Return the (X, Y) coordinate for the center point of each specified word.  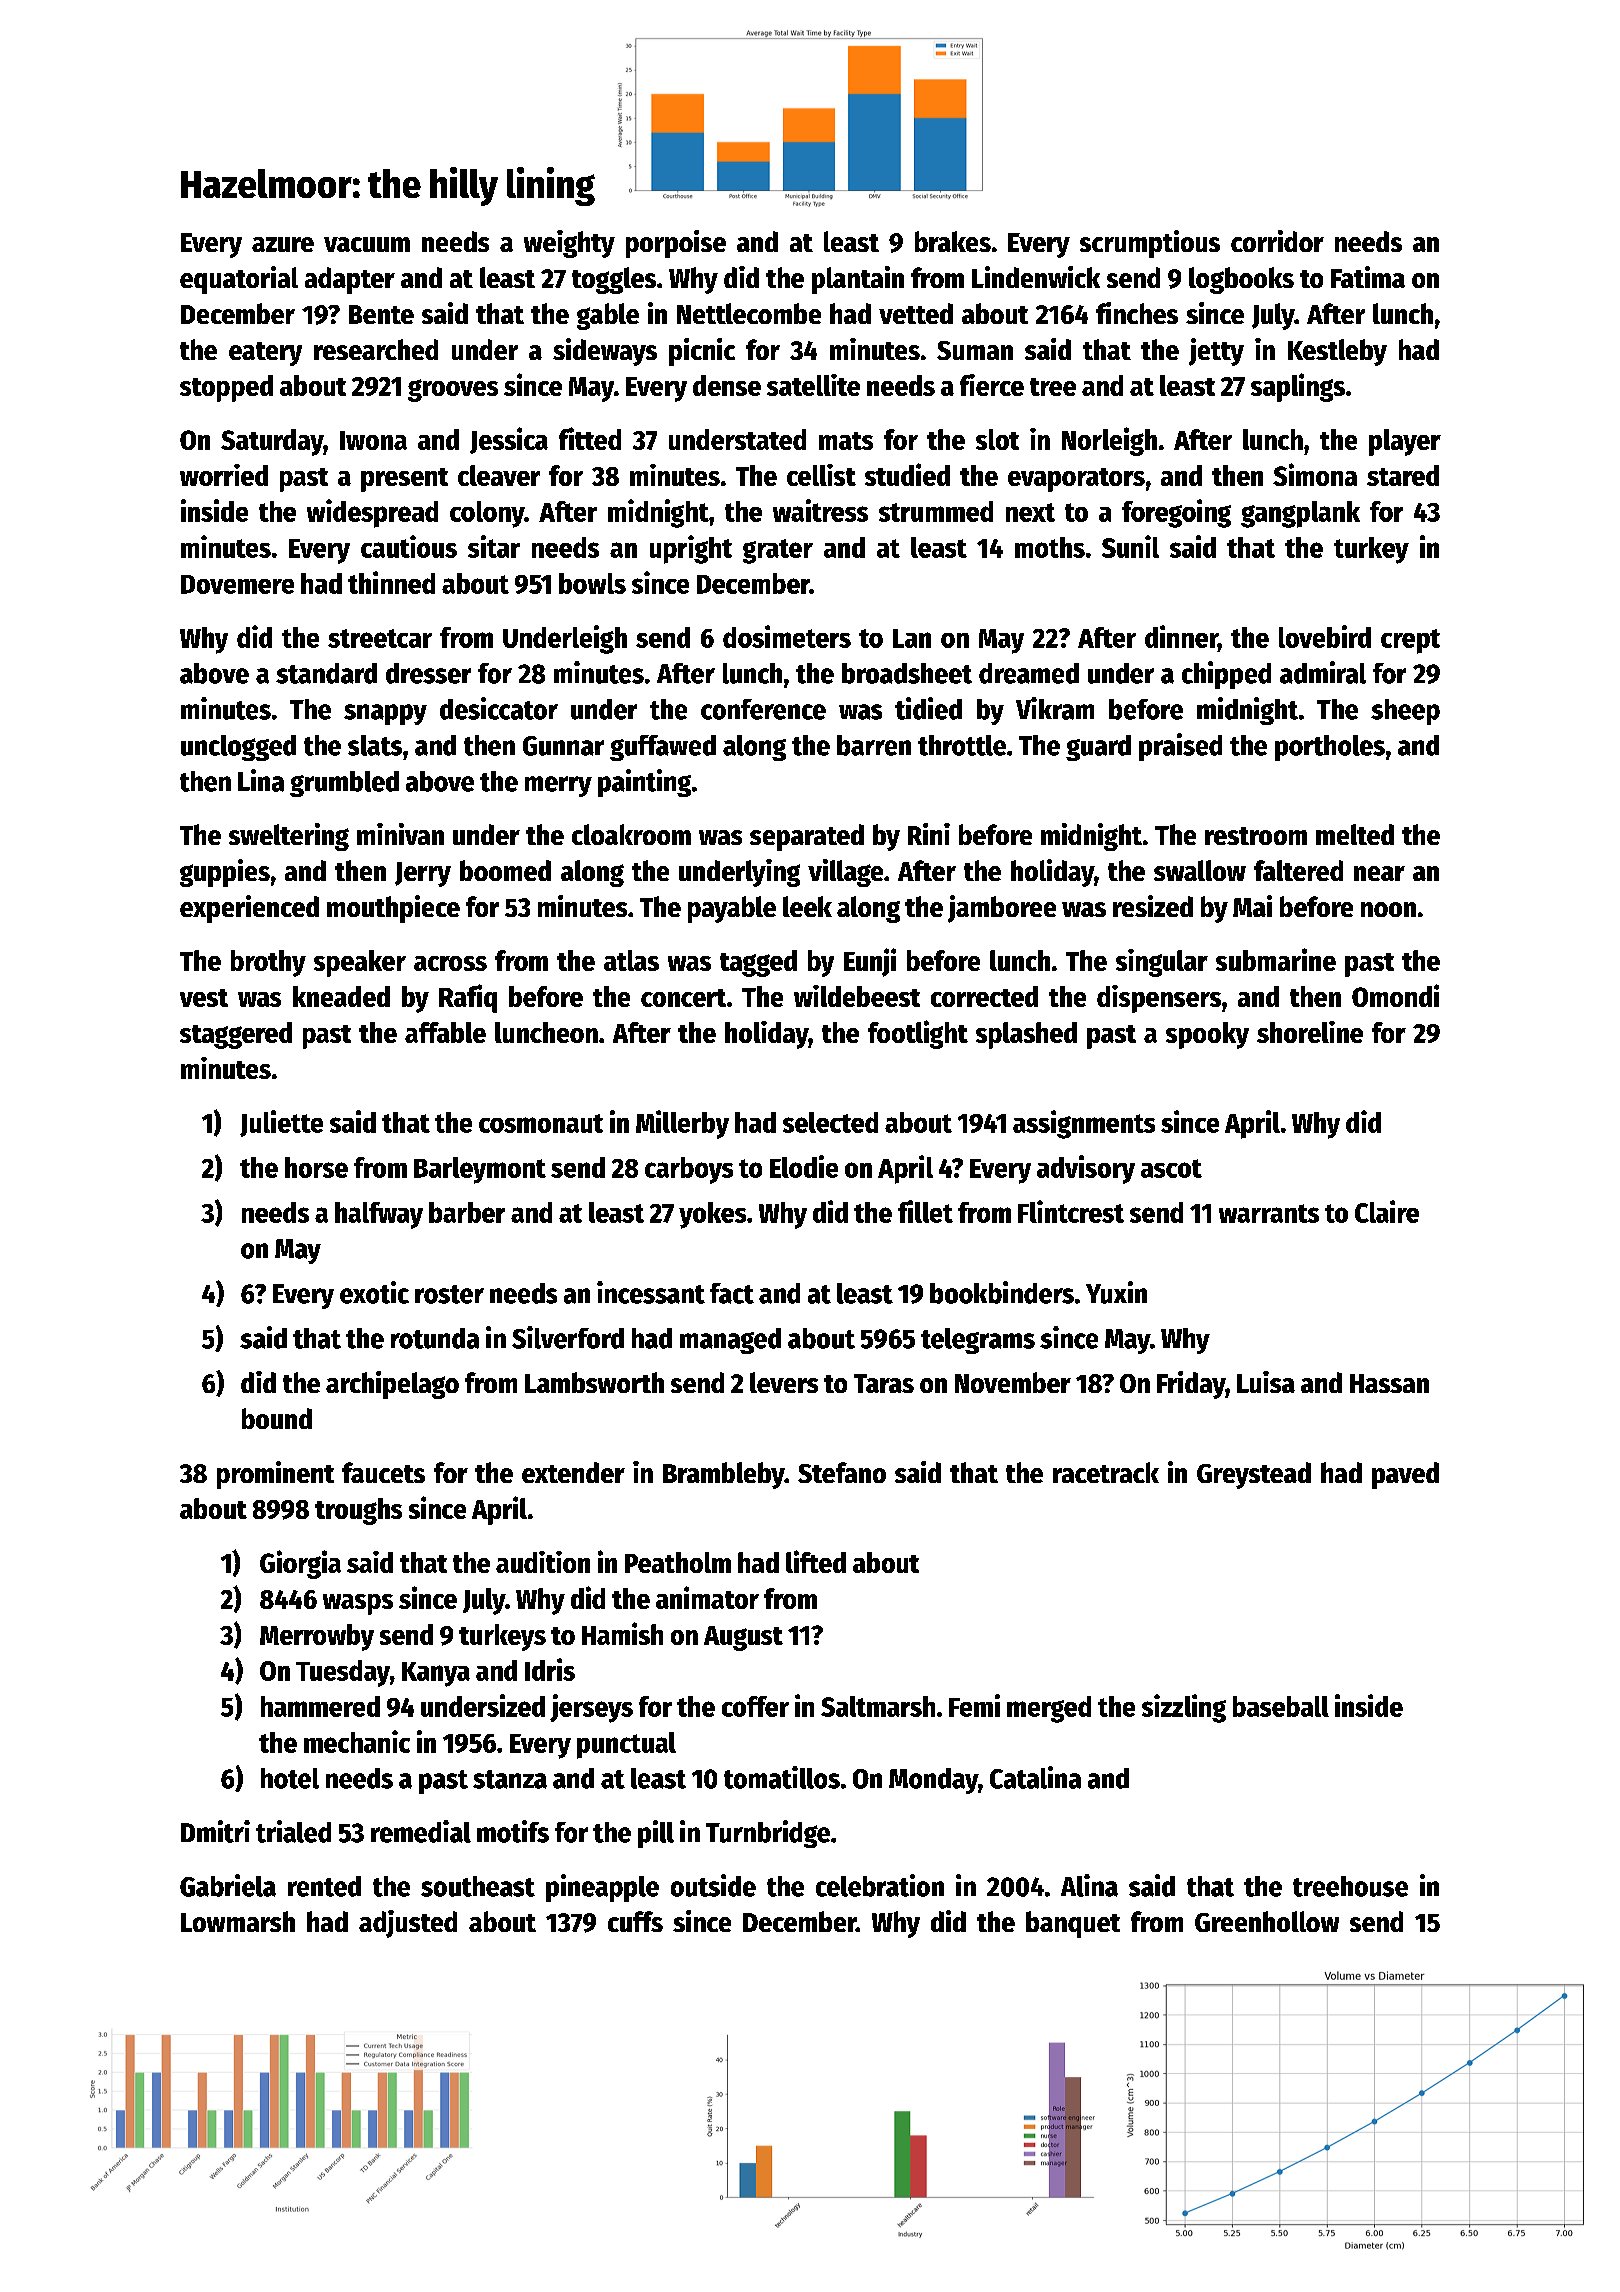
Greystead (1254, 1475)
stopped (226, 388)
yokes (712, 1215)
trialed (293, 1831)
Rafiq (468, 998)
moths (1050, 547)
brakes (953, 241)
